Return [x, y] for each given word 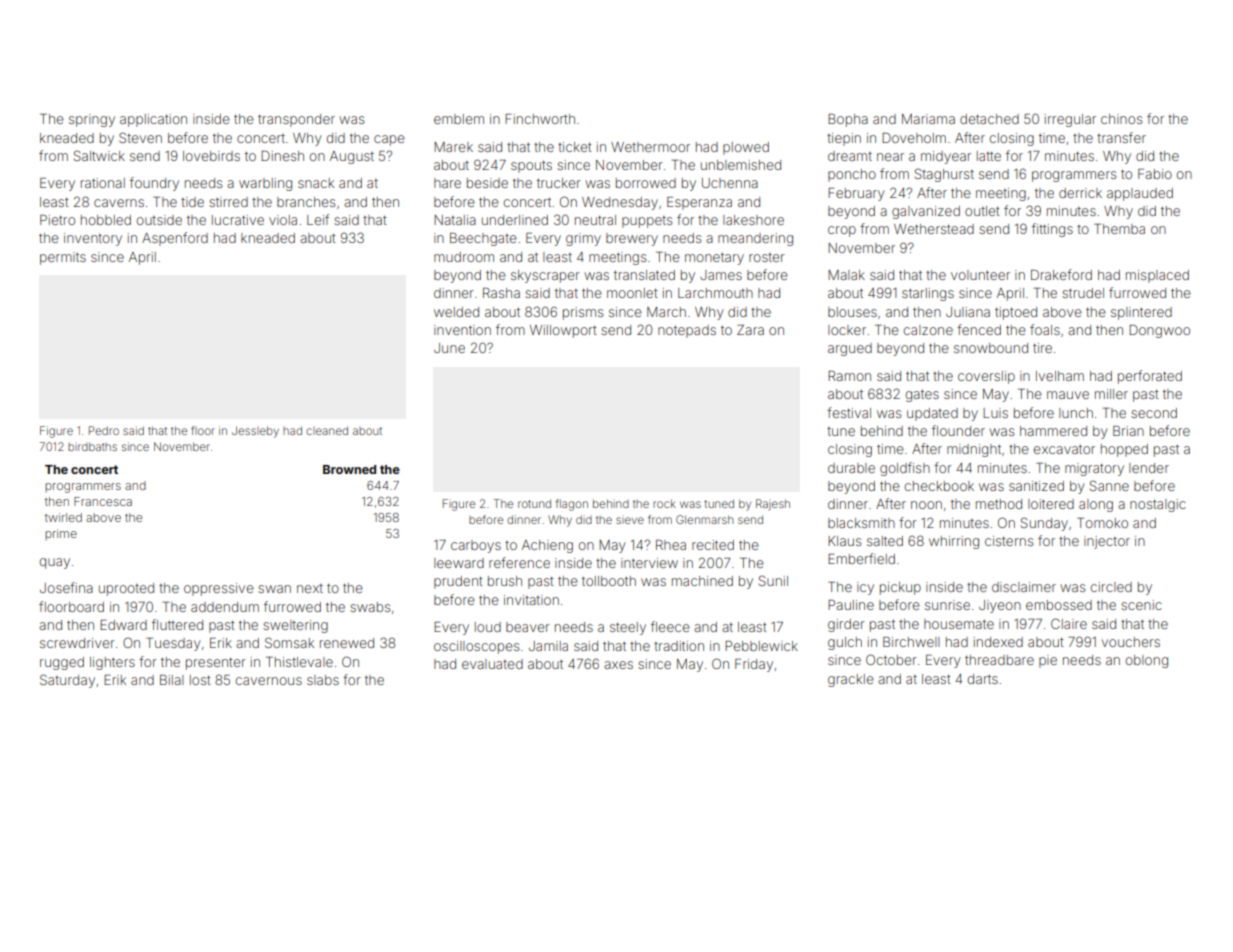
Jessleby [255, 432]
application [153, 120]
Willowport [563, 331]
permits [63, 258]
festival [849, 412]
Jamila [548, 646]
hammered [1053, 431]
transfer [1121, 137]
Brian [1128, 431]
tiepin [844, 139]
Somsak [289, 642]
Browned [349, 469]
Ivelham [1060, 376]
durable [851, 468]
